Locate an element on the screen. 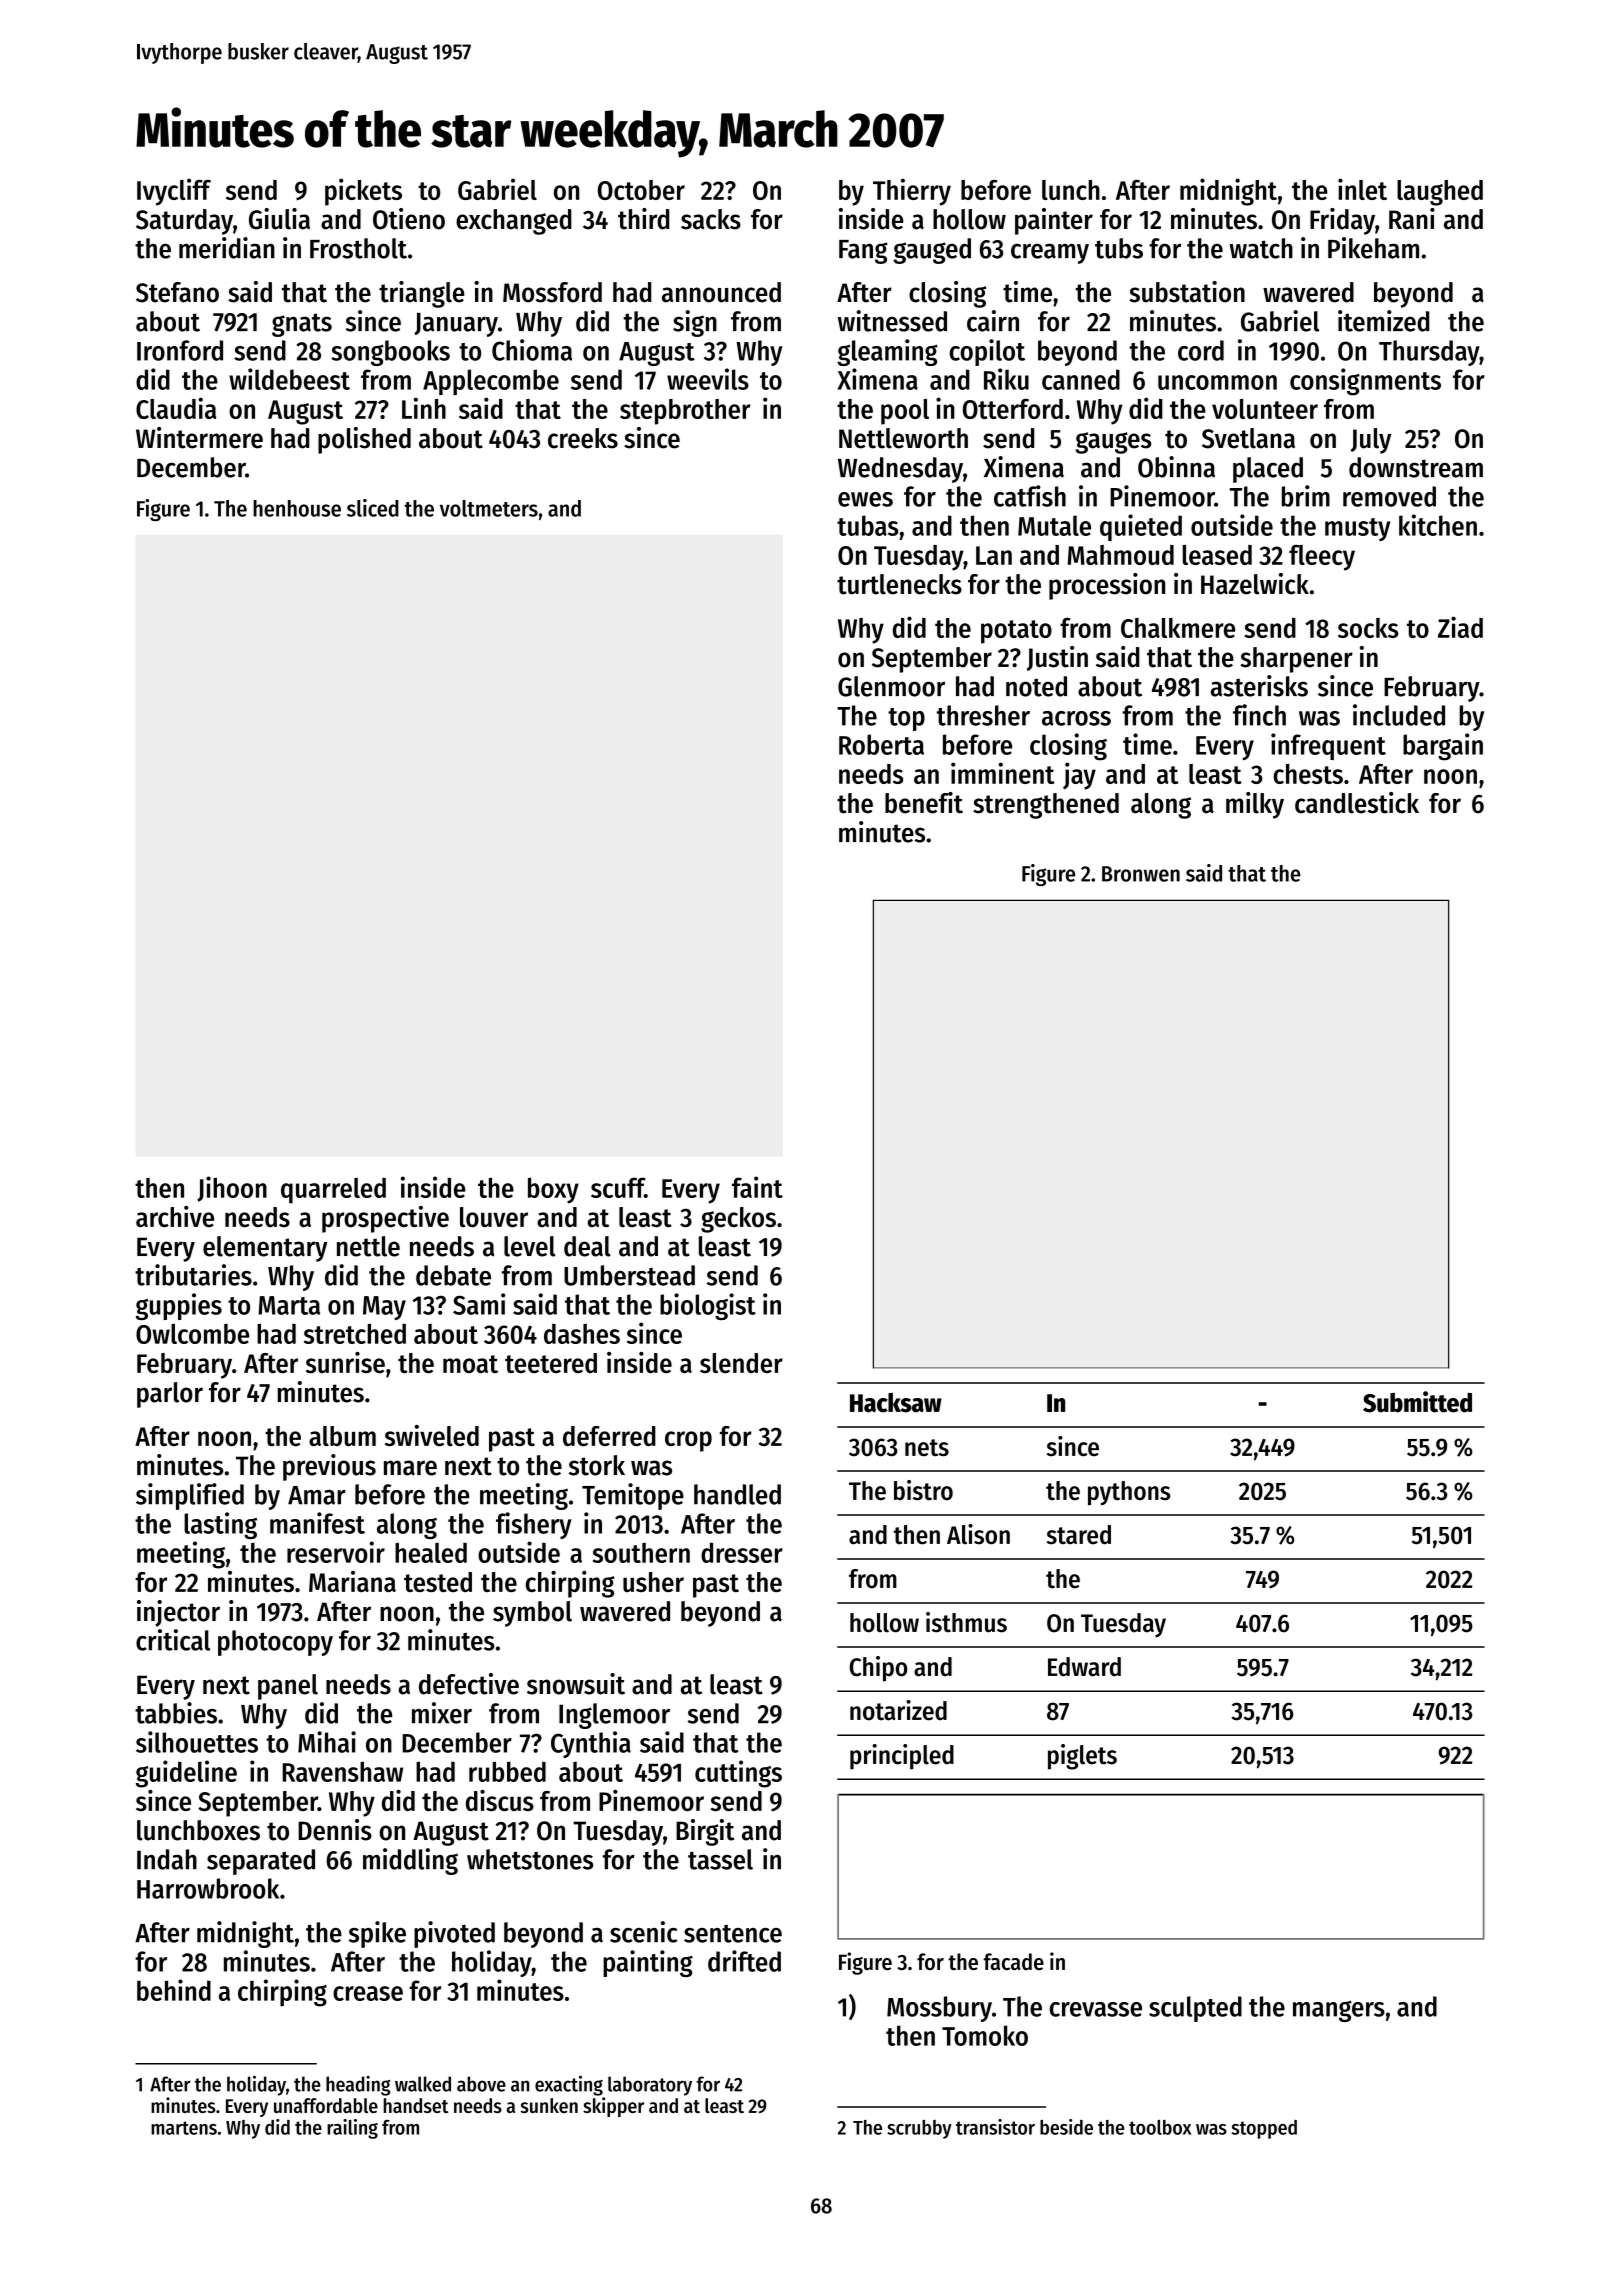 Image resolution: width=1620 pixels, height=2292 pixels. quarreled is located at coordinates (333, 1191).
